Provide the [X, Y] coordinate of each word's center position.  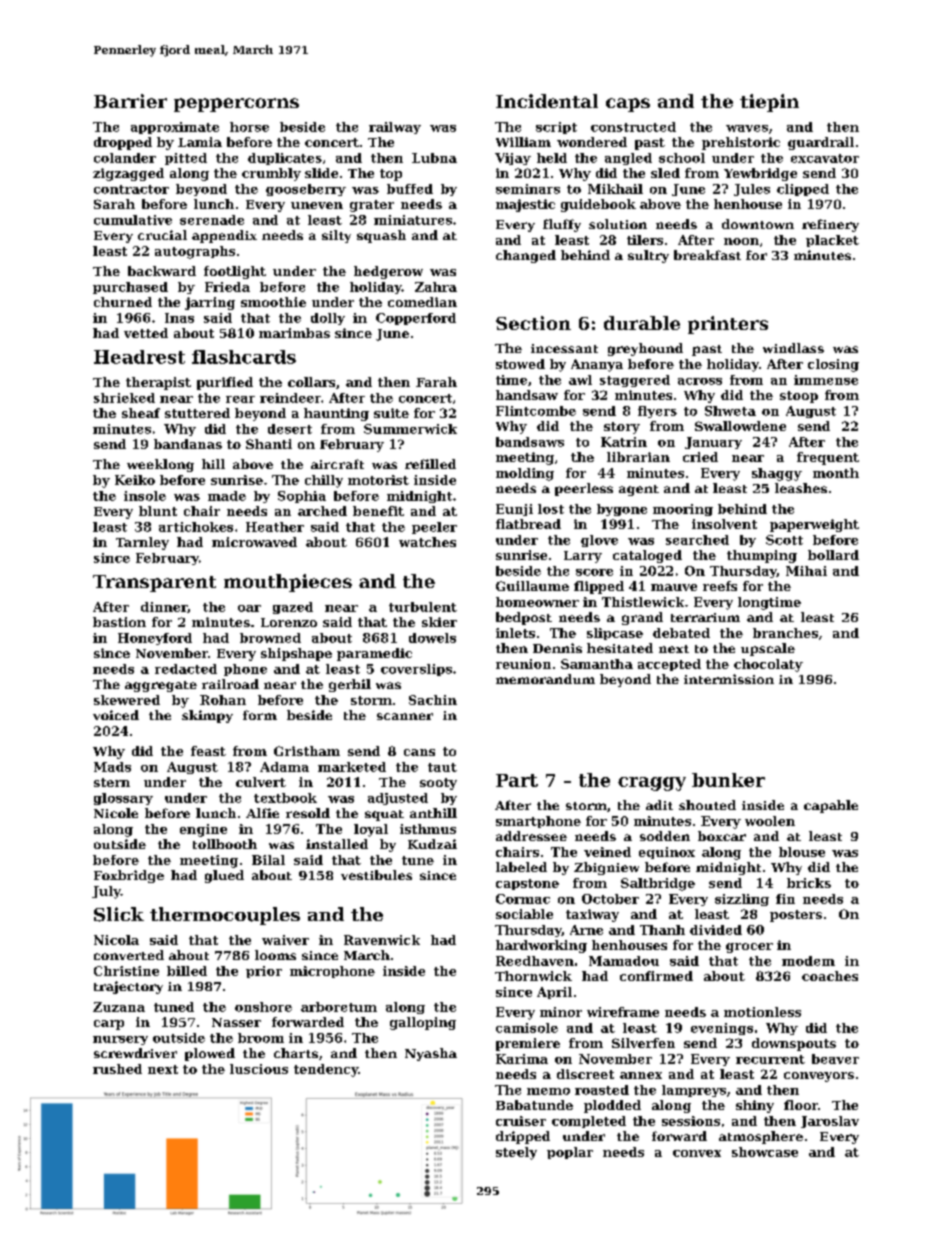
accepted [669, 665]
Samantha [597, 664]
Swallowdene [740, 426]
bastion [119, 622]
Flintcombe [536, 411]
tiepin [769, 103]
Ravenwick [382, 940]
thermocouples [225, 916]
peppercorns [236, 105]
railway [395, 128]
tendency [326, 1070]
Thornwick [533, 976]
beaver [835, 1059]
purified [225, 383]
